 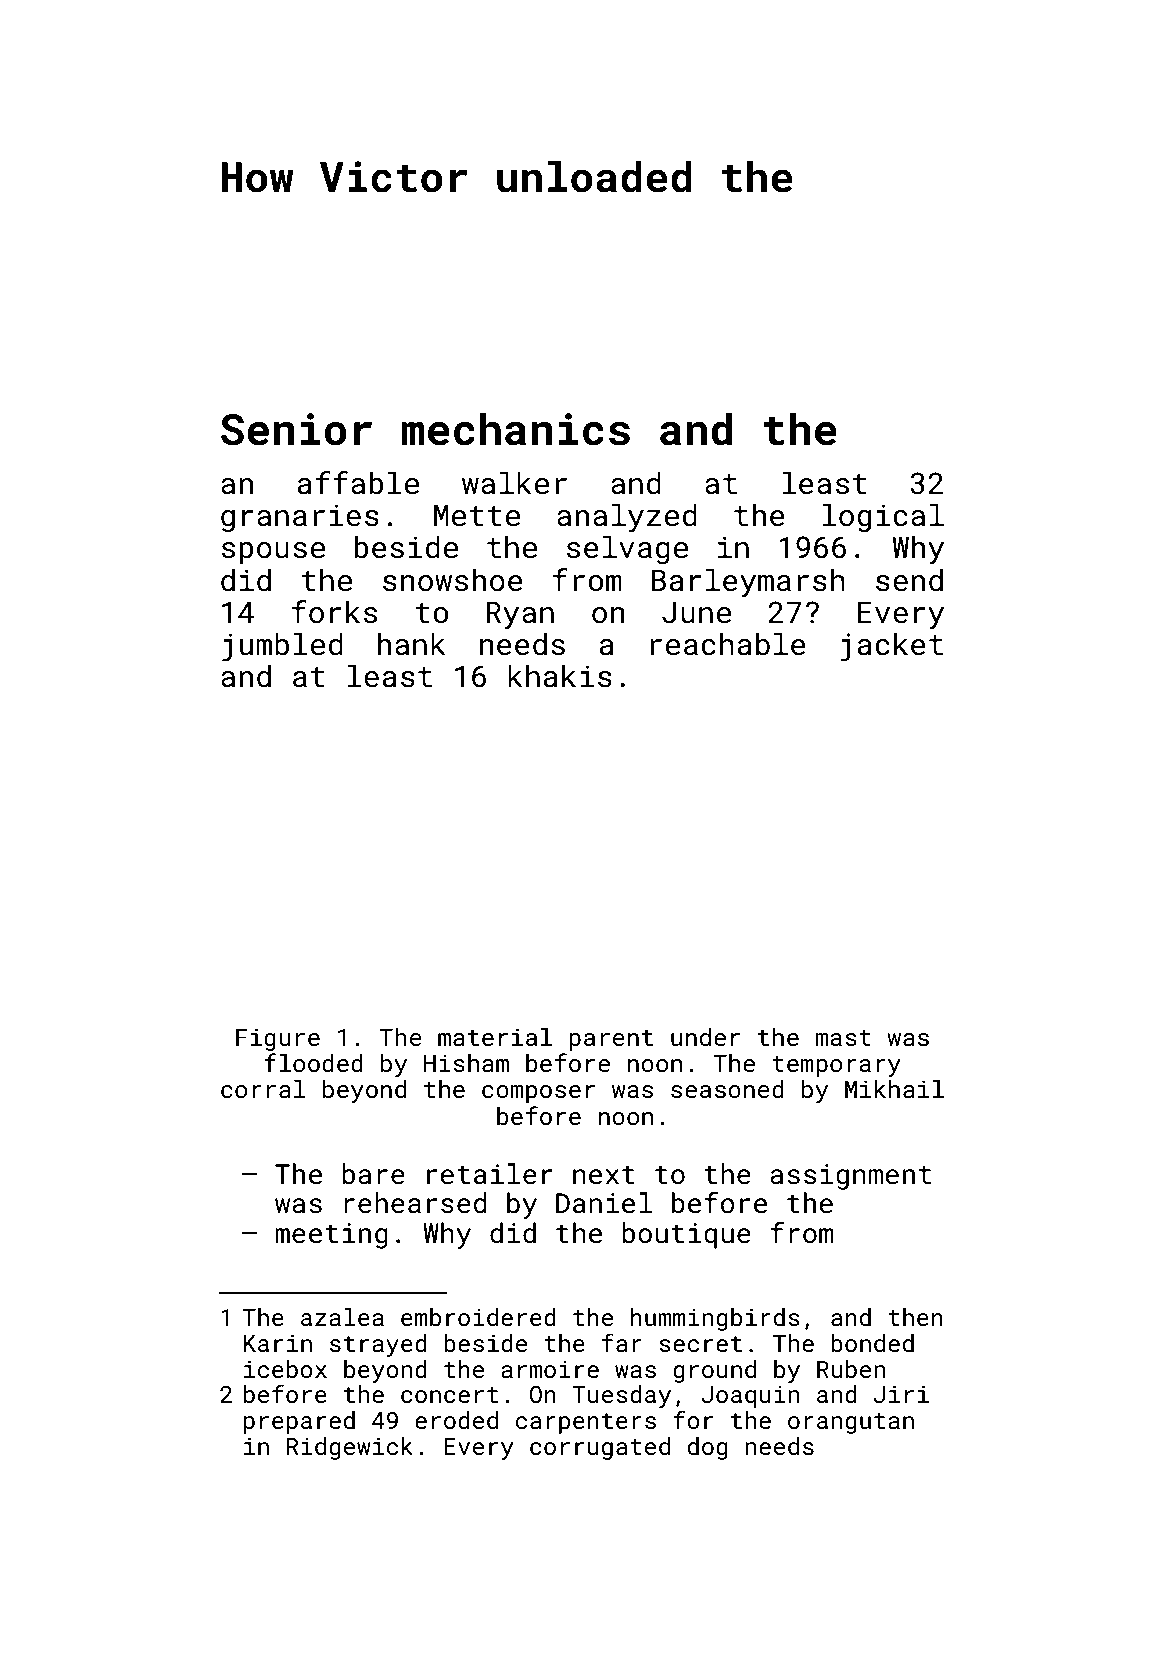 What do you see at coordinates (282, 647) in the document?
I see `jumbled` at bounding box center [282, 647].
